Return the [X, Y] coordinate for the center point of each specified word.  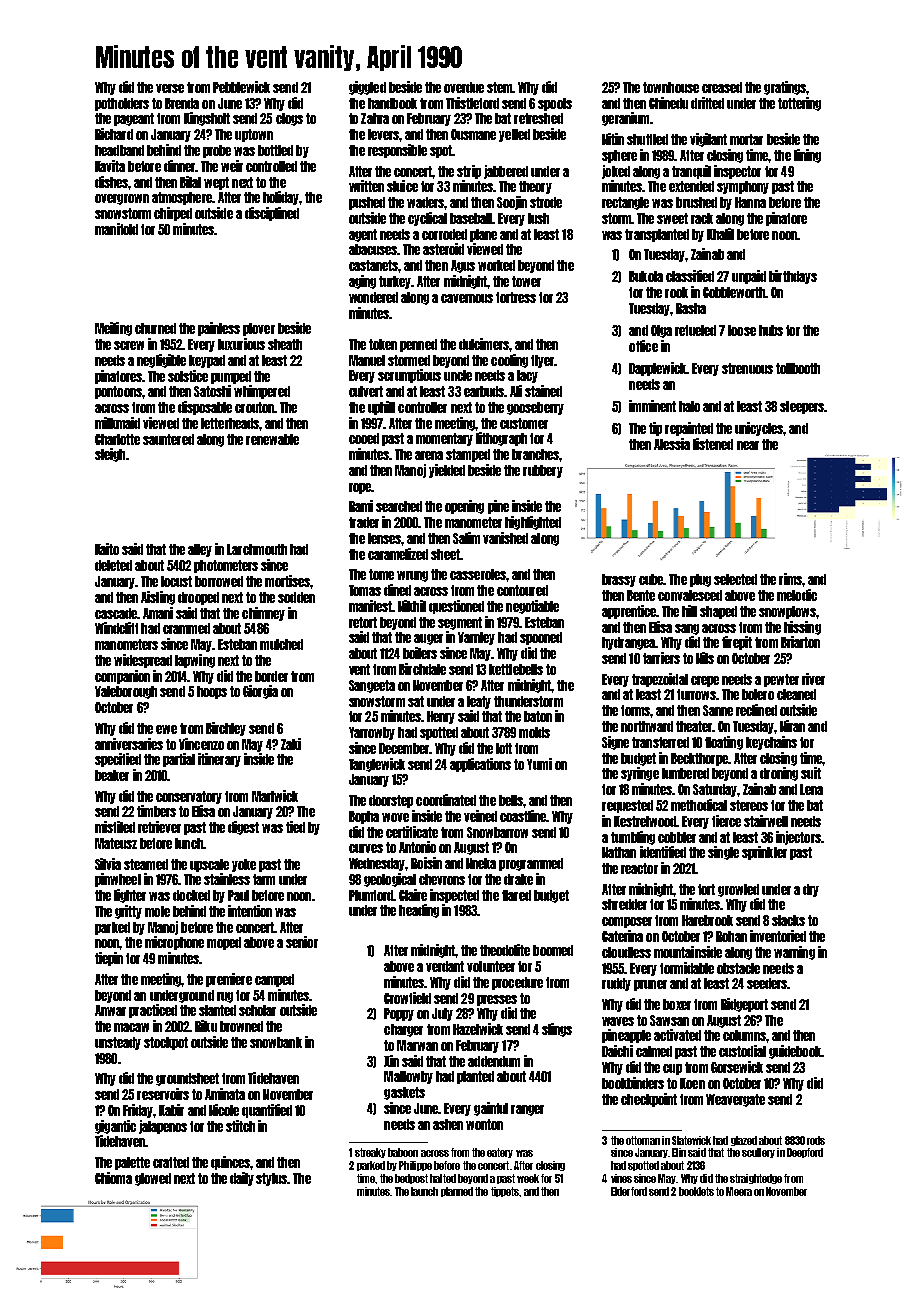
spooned [541, 638]
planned [457, 1192]
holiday [281, 198]
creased [722, 87]
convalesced [690, 595]
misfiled [115, 827]
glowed [153, 1179]
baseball [471, 218]
